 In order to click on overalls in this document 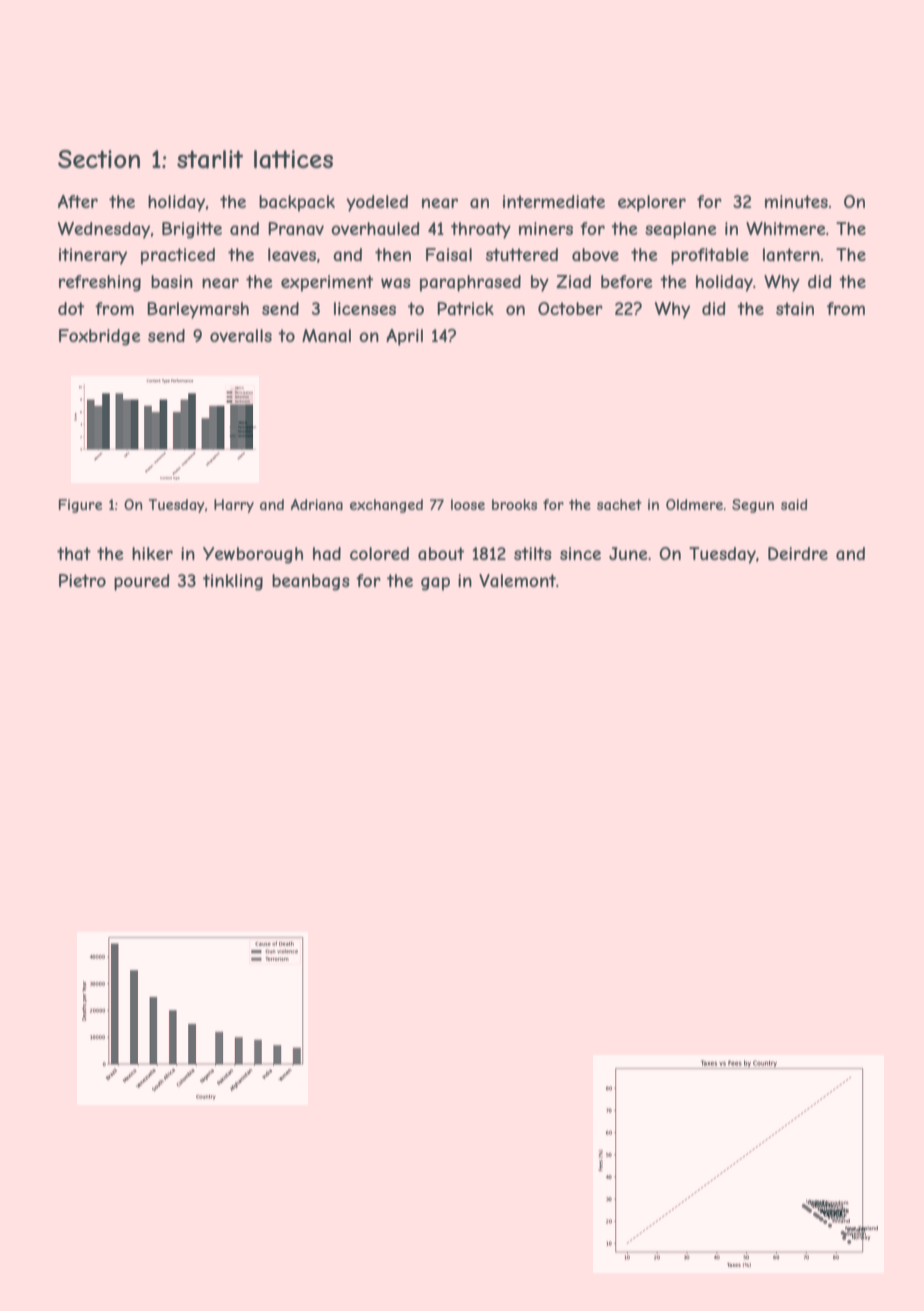, I will do `click(241, 335)`.
